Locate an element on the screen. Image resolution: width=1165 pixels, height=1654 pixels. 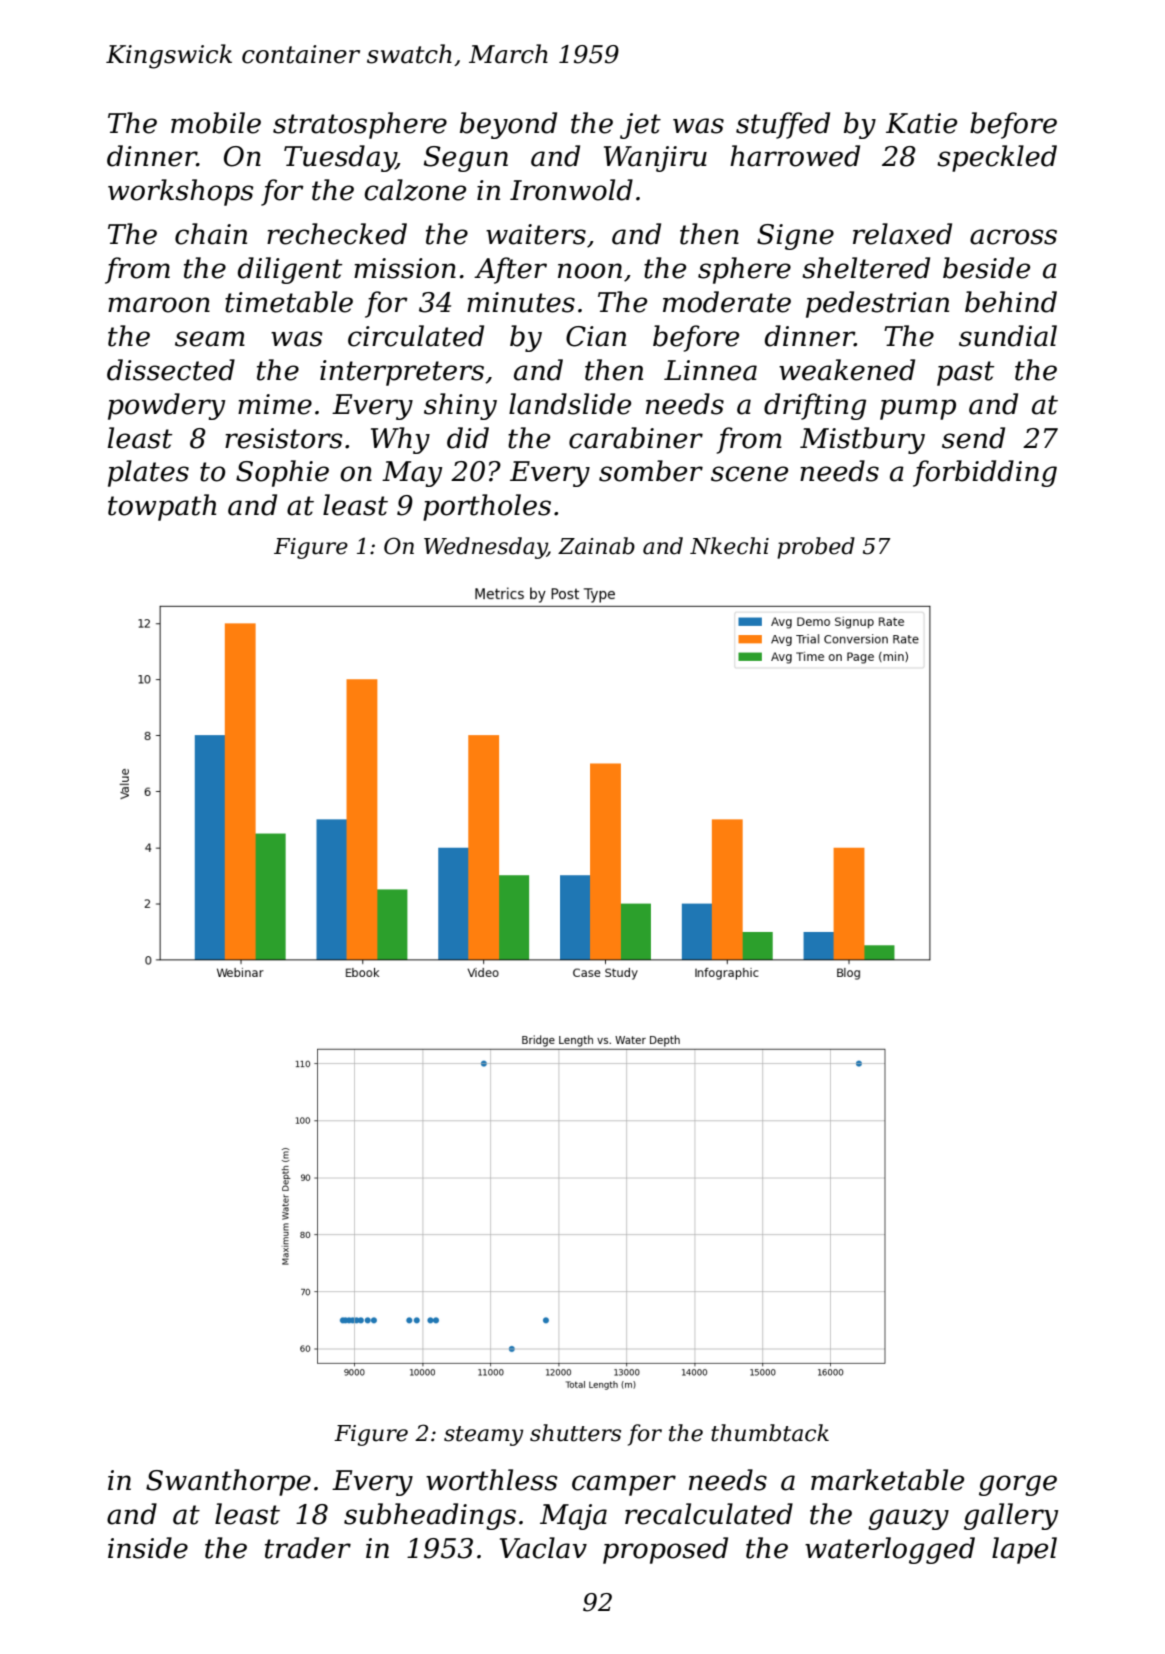
beyond is located at coordinates (508, 125).
